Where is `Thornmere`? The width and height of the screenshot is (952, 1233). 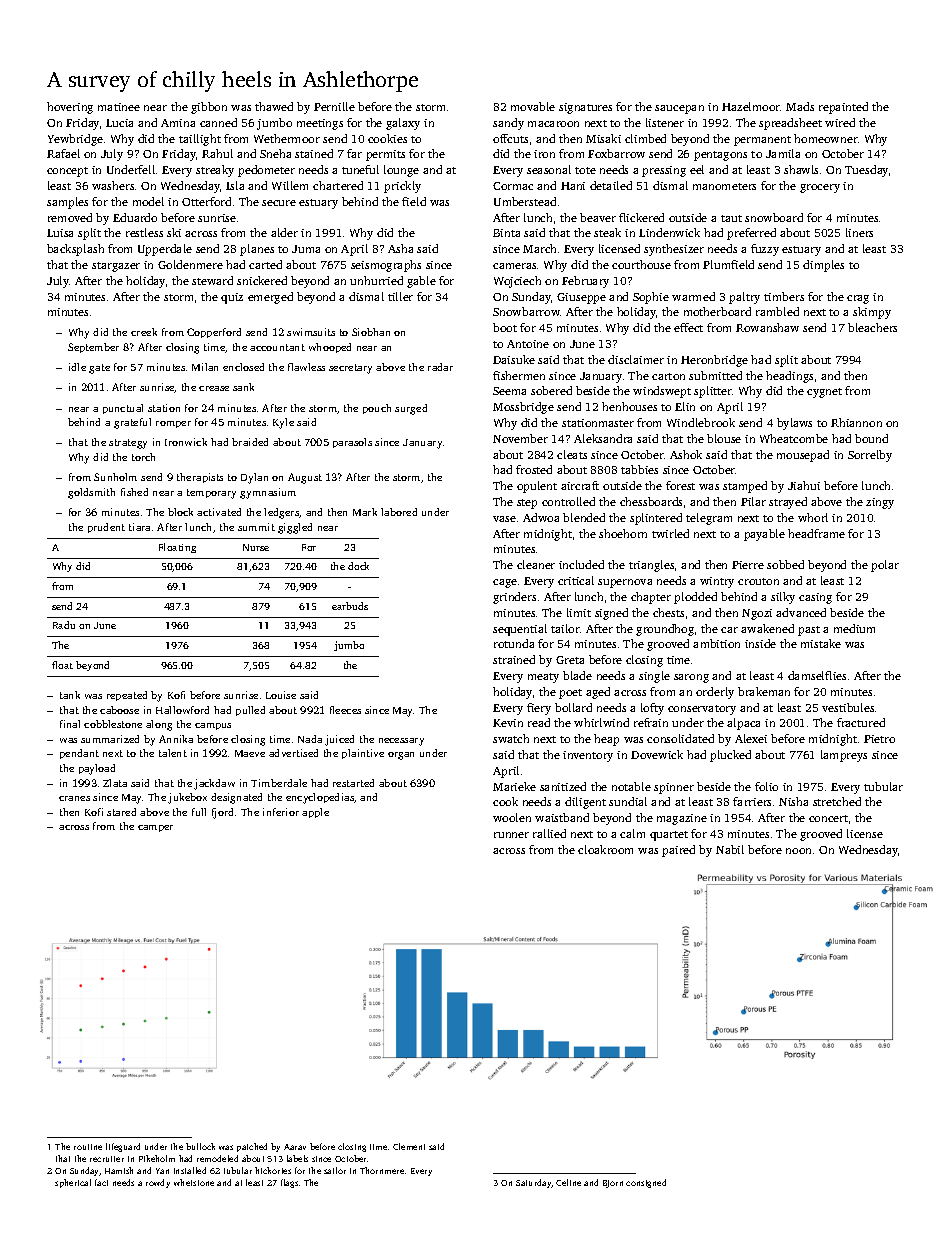 Thornmere is located at coordinates (382, 1170).
